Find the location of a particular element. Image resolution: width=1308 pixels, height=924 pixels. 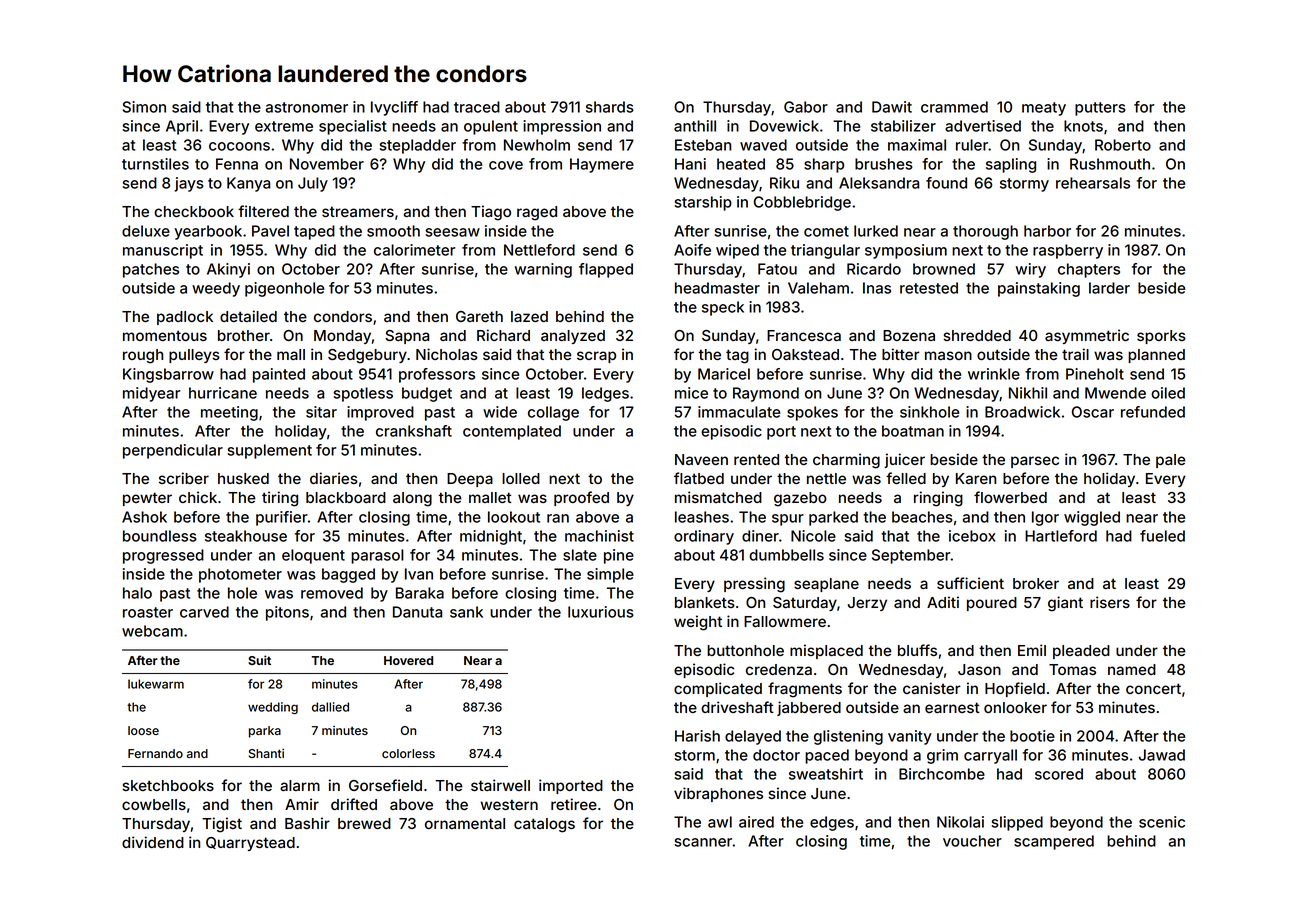

scanner is located at coordinates (703, 842).
